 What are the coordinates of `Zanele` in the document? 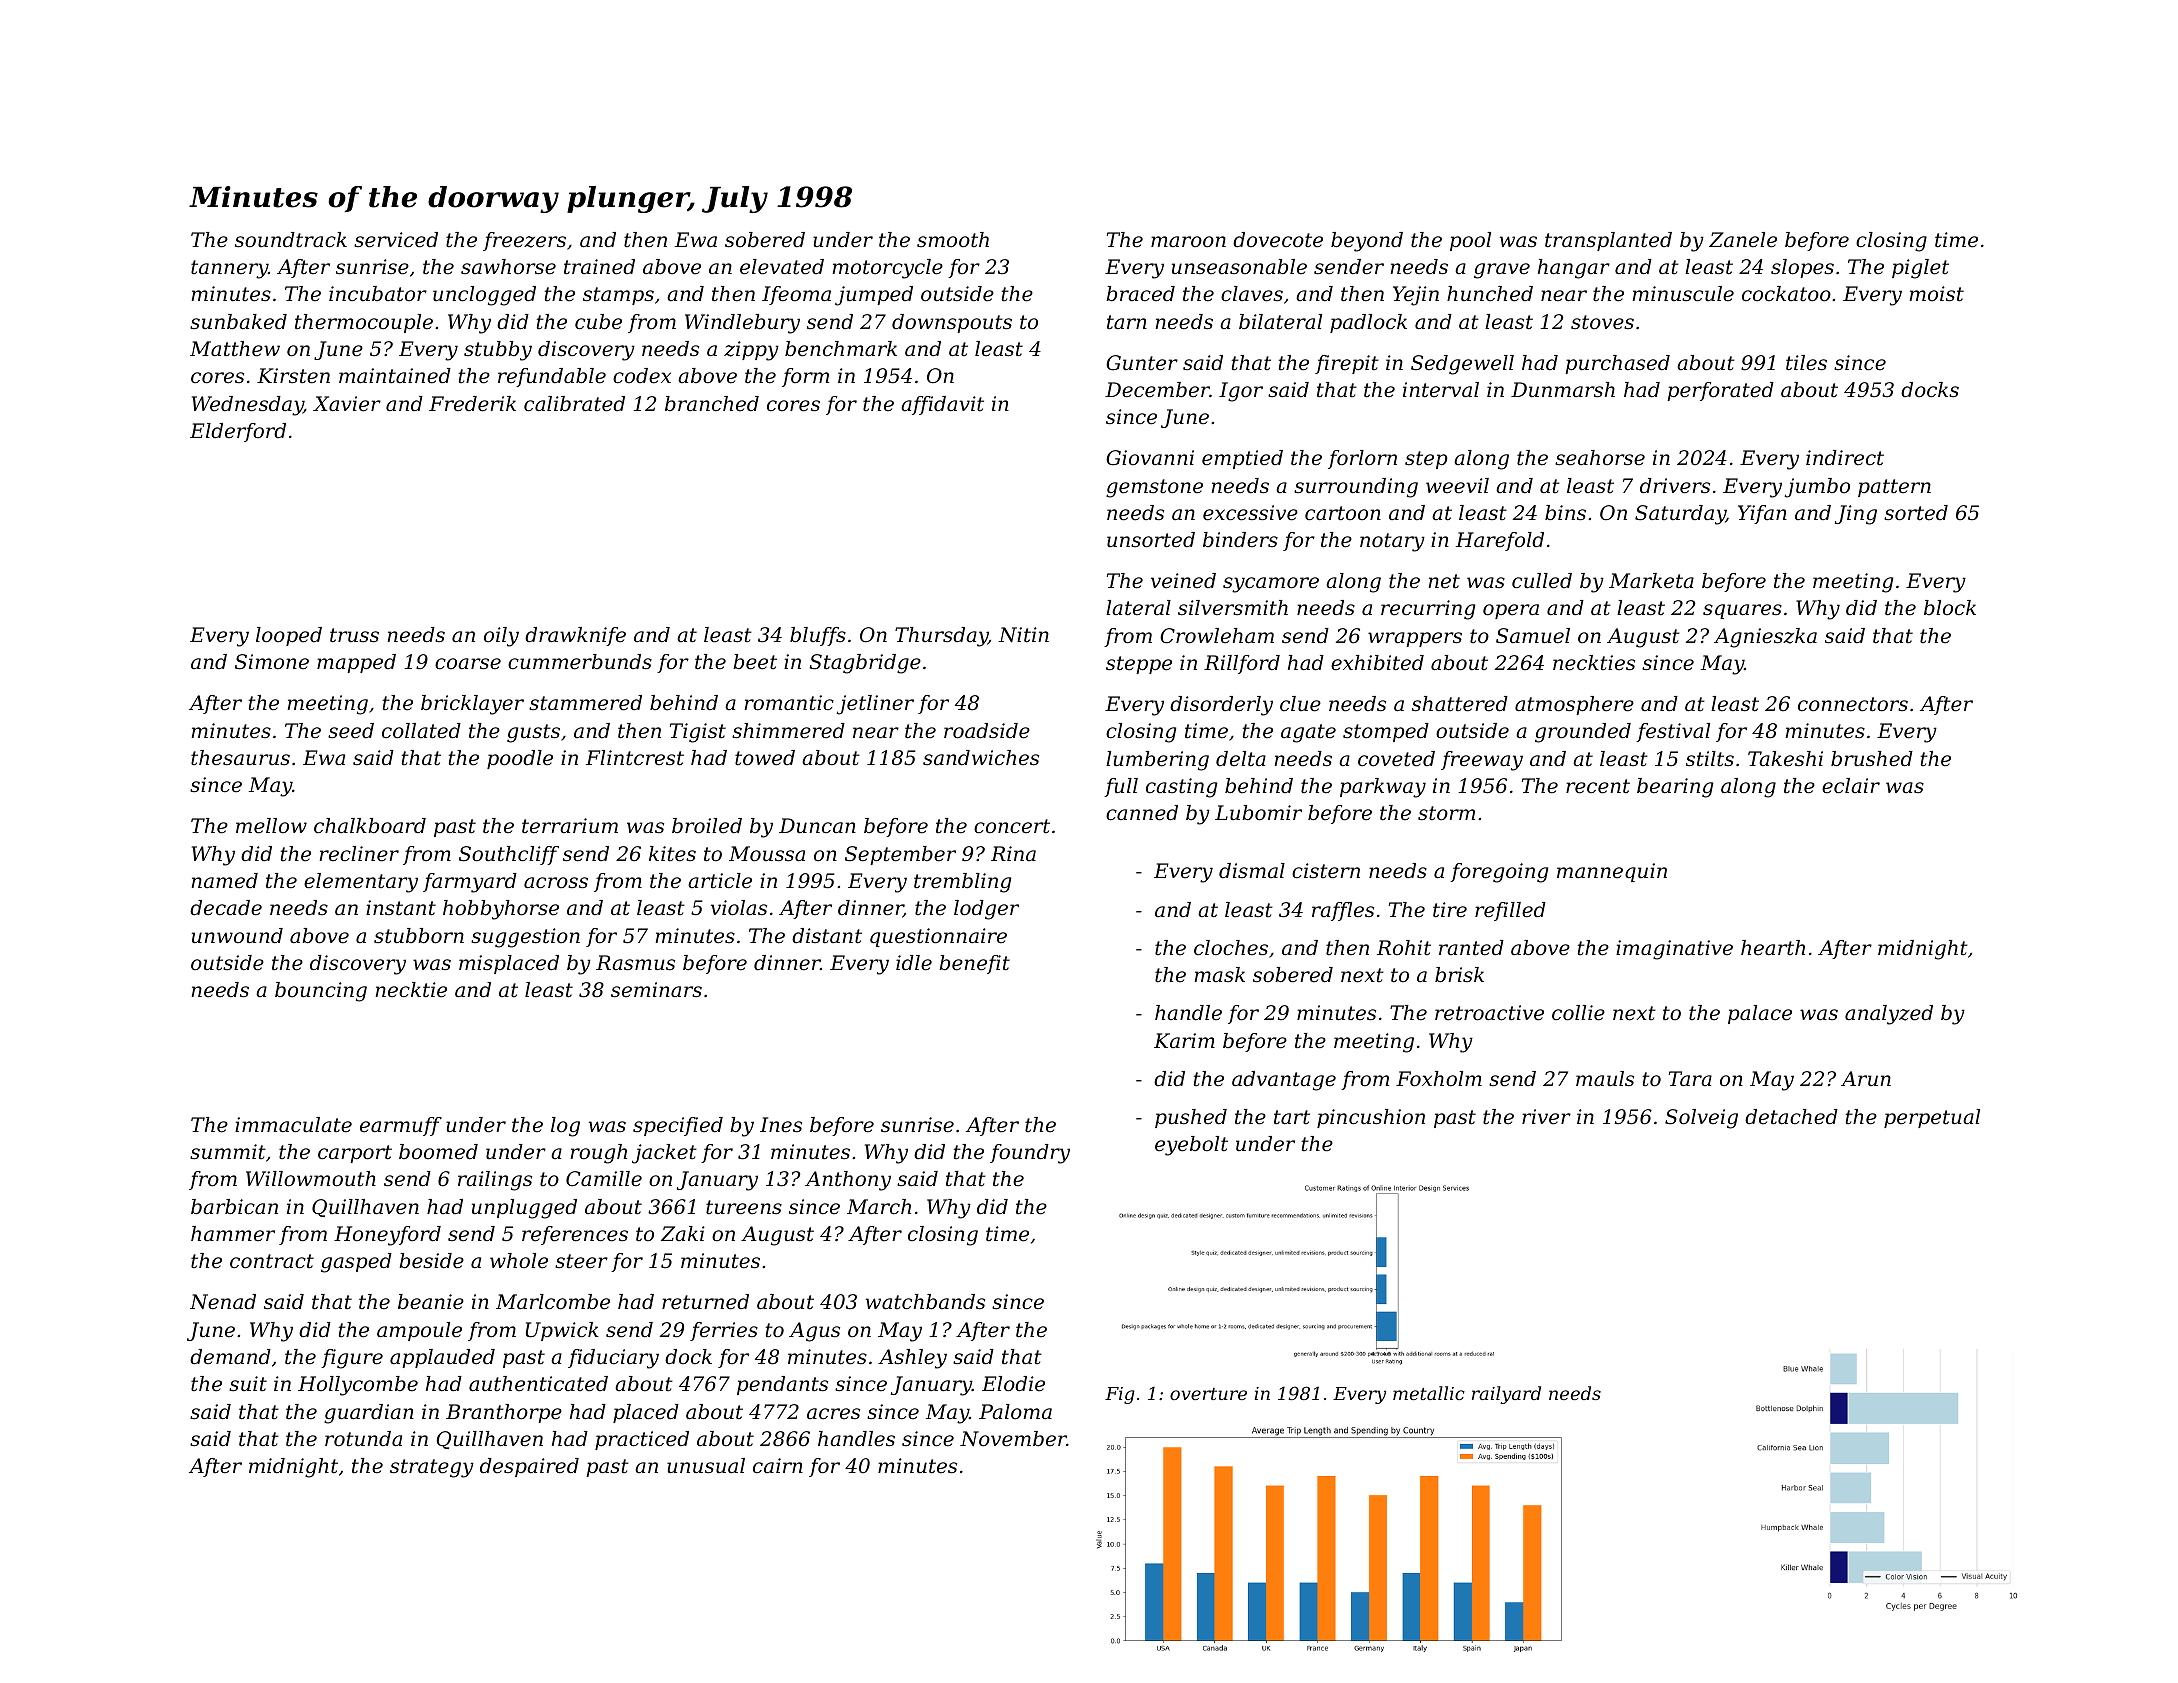 It's located at (1743, 240).
